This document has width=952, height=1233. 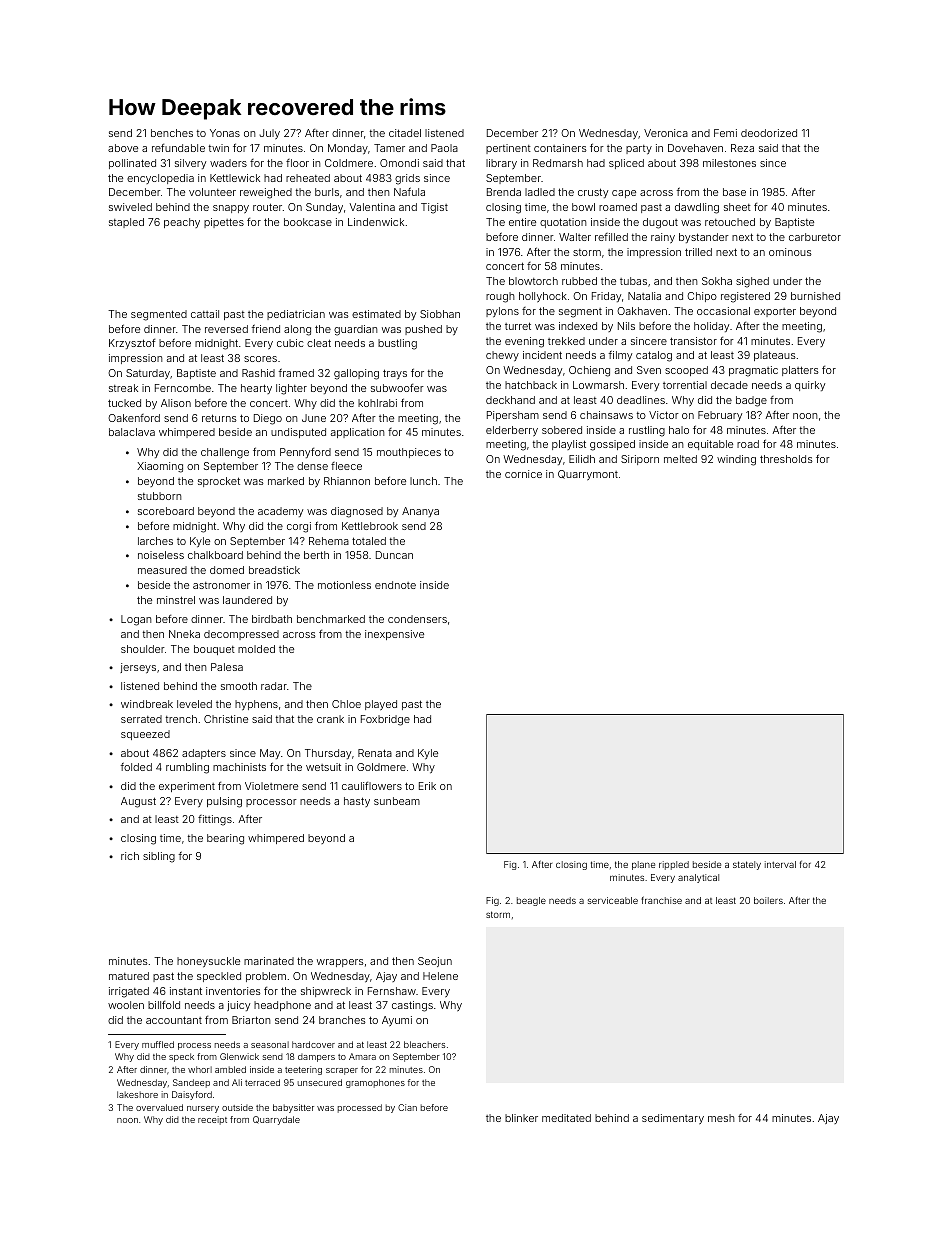 I want to click on Seojun, so click(x=435, y=962).
